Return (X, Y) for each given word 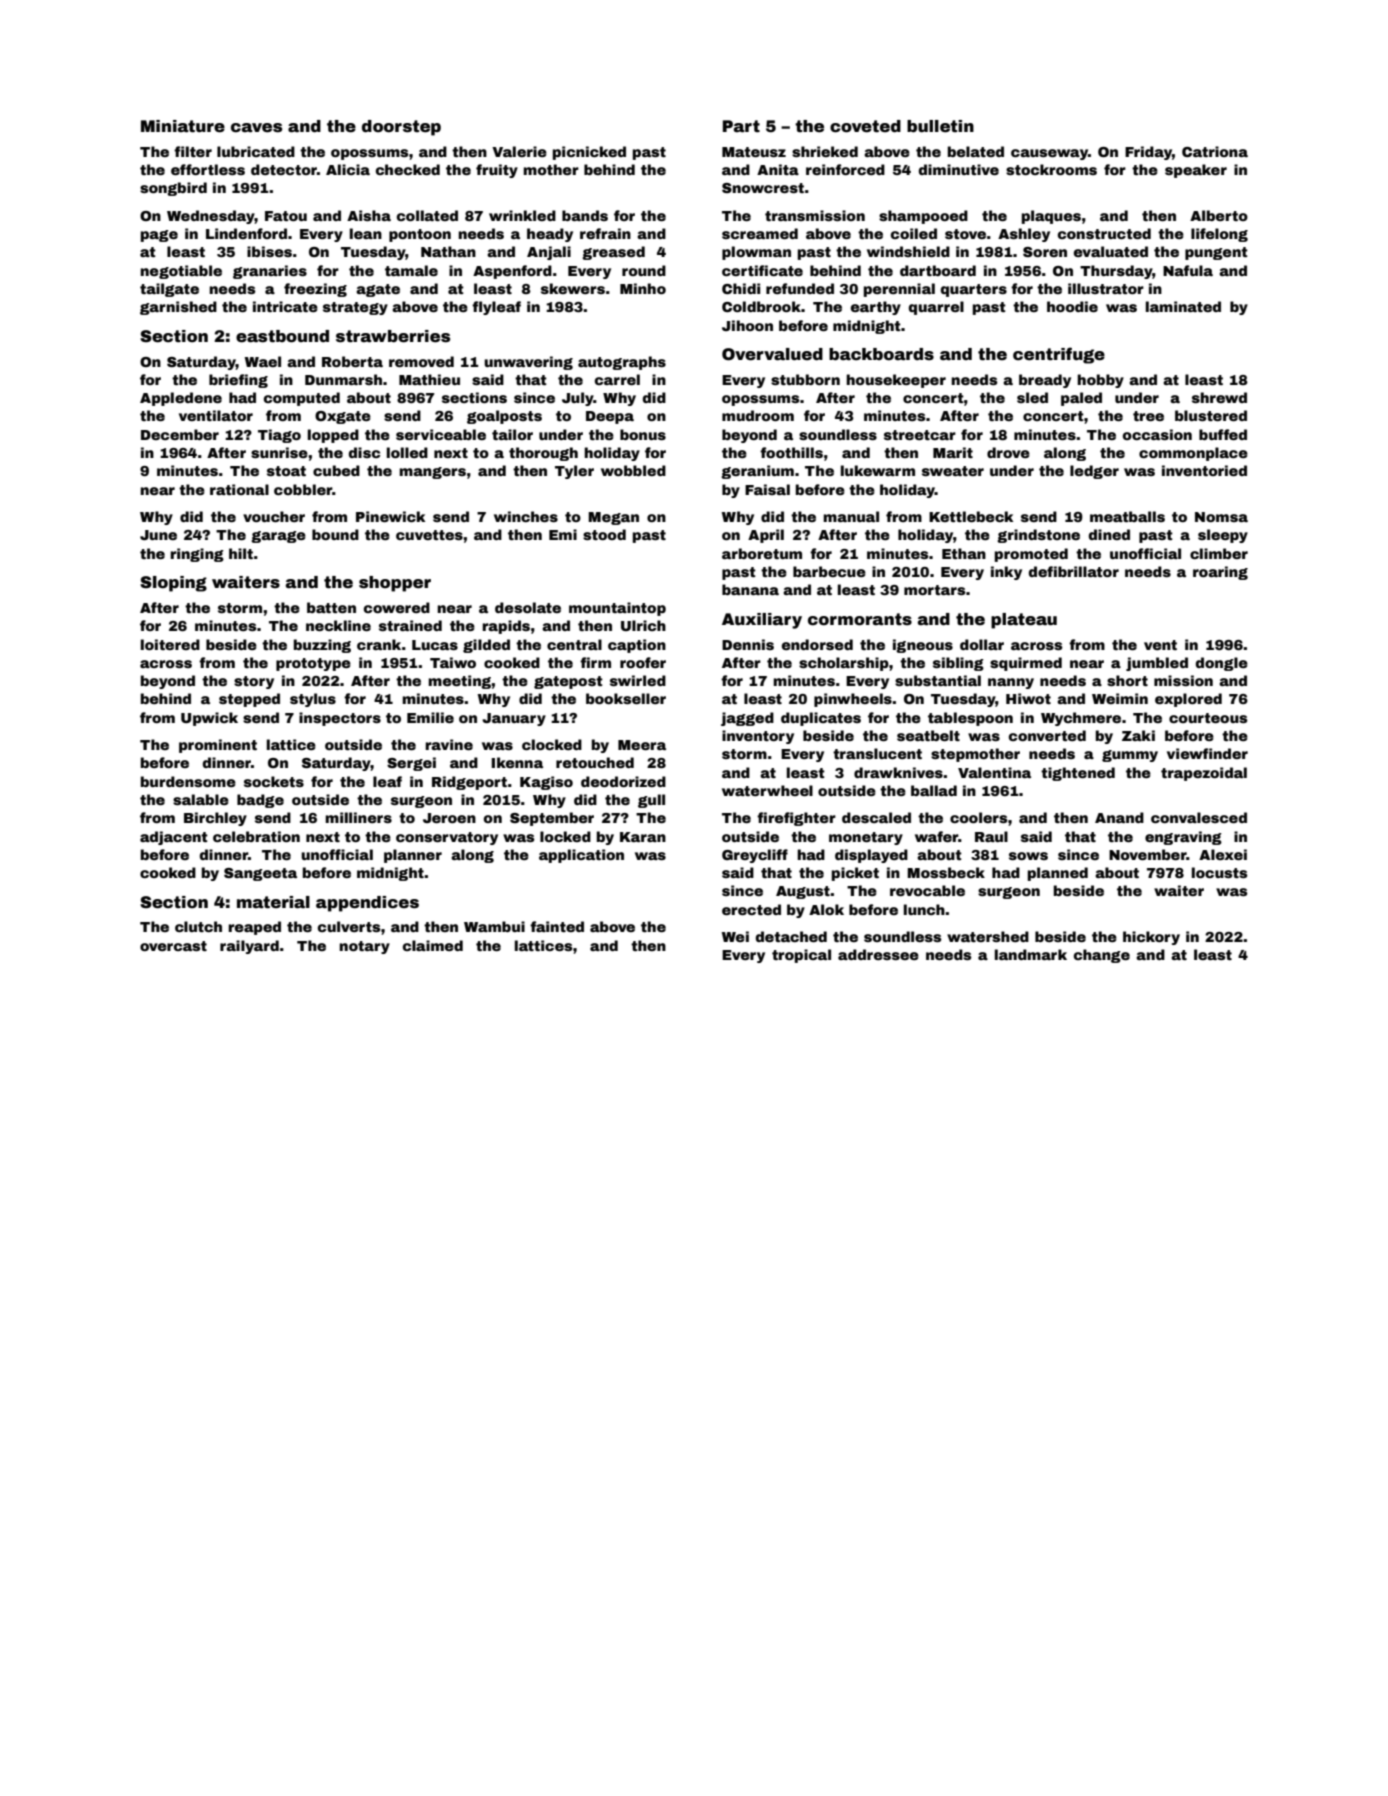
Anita (778, 169)
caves (256, 128)
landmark (1031, 954)
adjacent (174, 838)
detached (791, 936)
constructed (1104, 233)
